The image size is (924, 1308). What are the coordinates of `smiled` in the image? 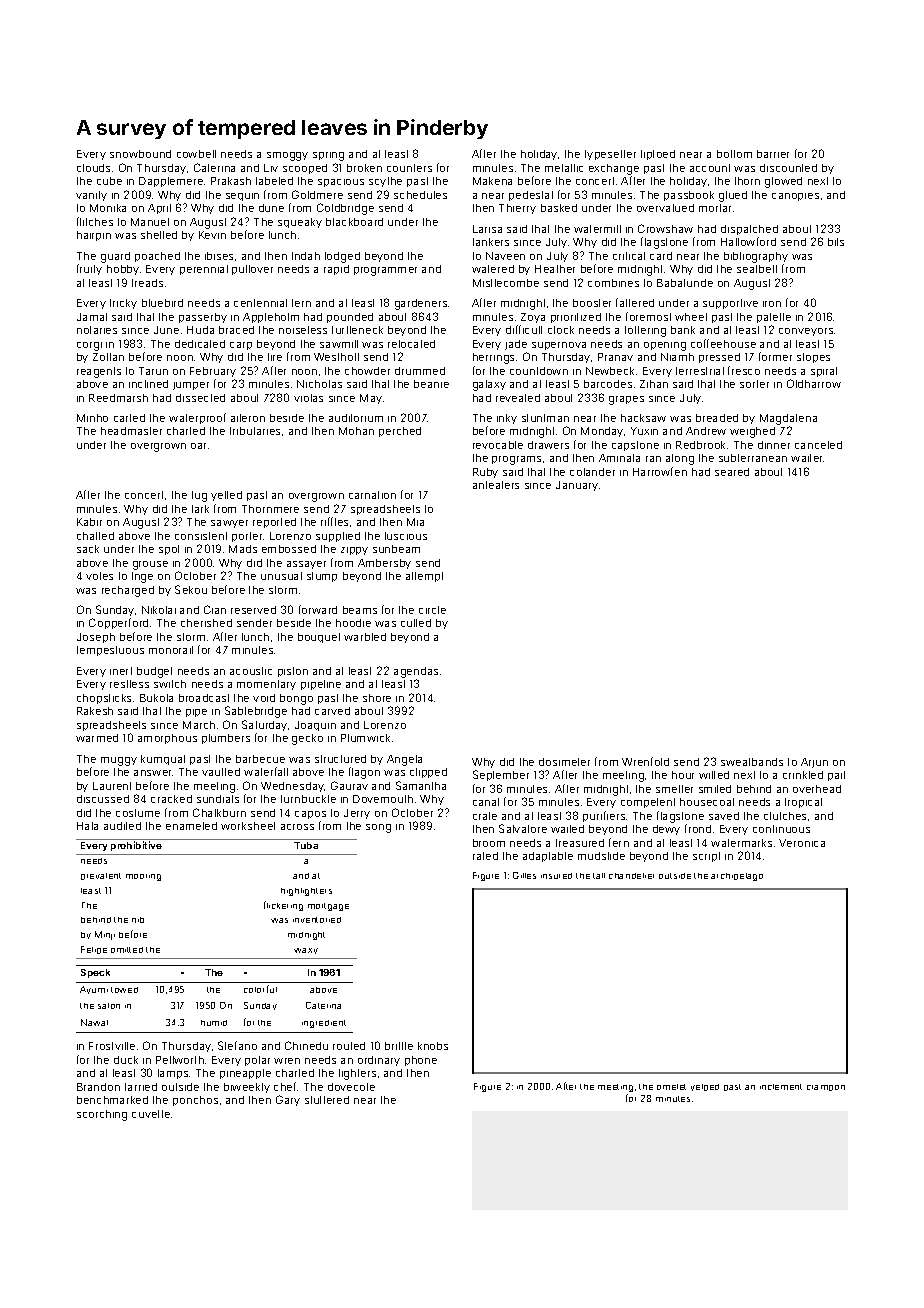 It's located at (715, 789).
